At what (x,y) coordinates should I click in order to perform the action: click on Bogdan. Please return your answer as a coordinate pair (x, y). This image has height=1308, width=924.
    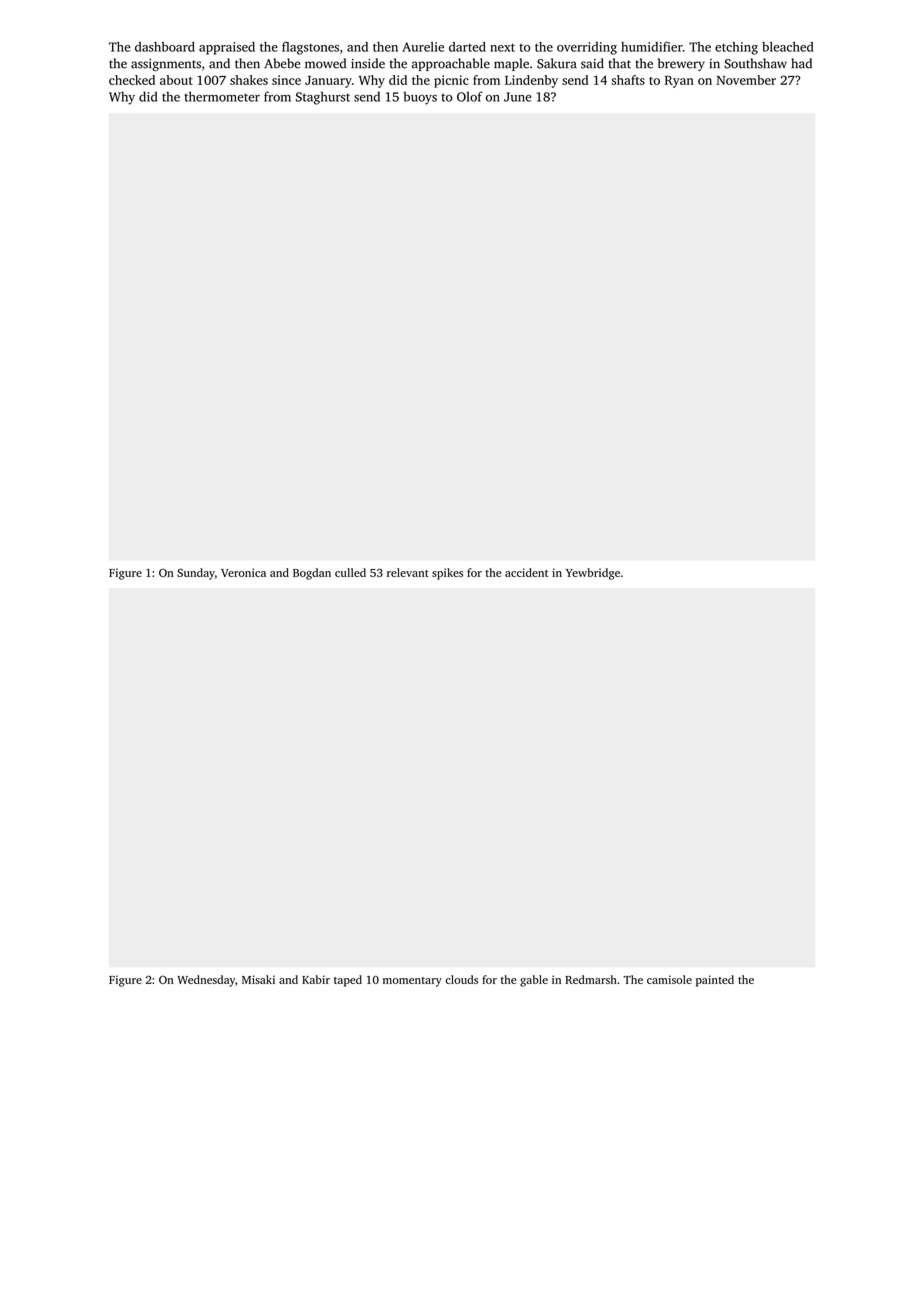
    Looking at the image, I should click on (312, 574).
